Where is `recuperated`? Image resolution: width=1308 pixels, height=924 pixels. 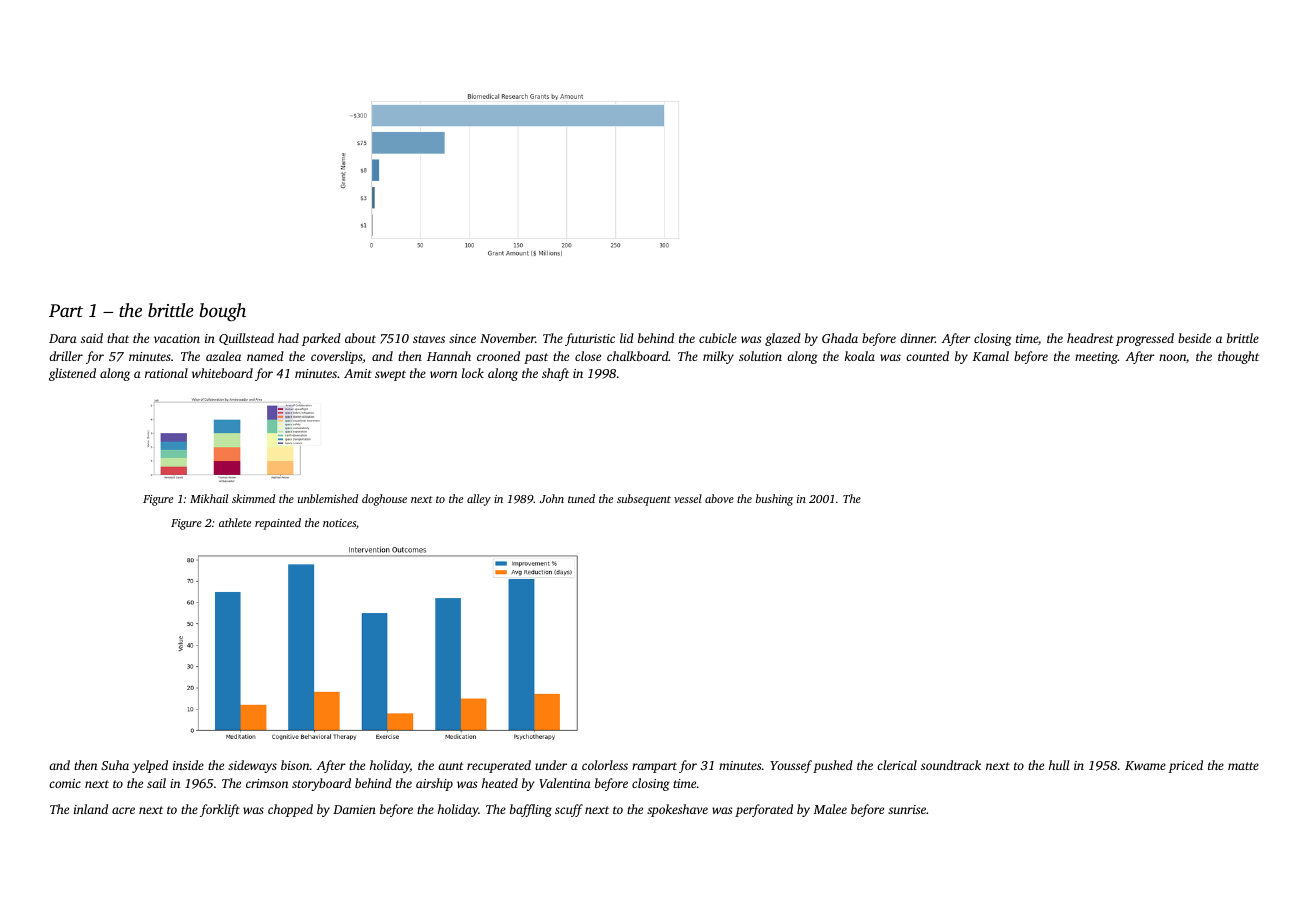 recuperated is located at coordinates (499, 766).
